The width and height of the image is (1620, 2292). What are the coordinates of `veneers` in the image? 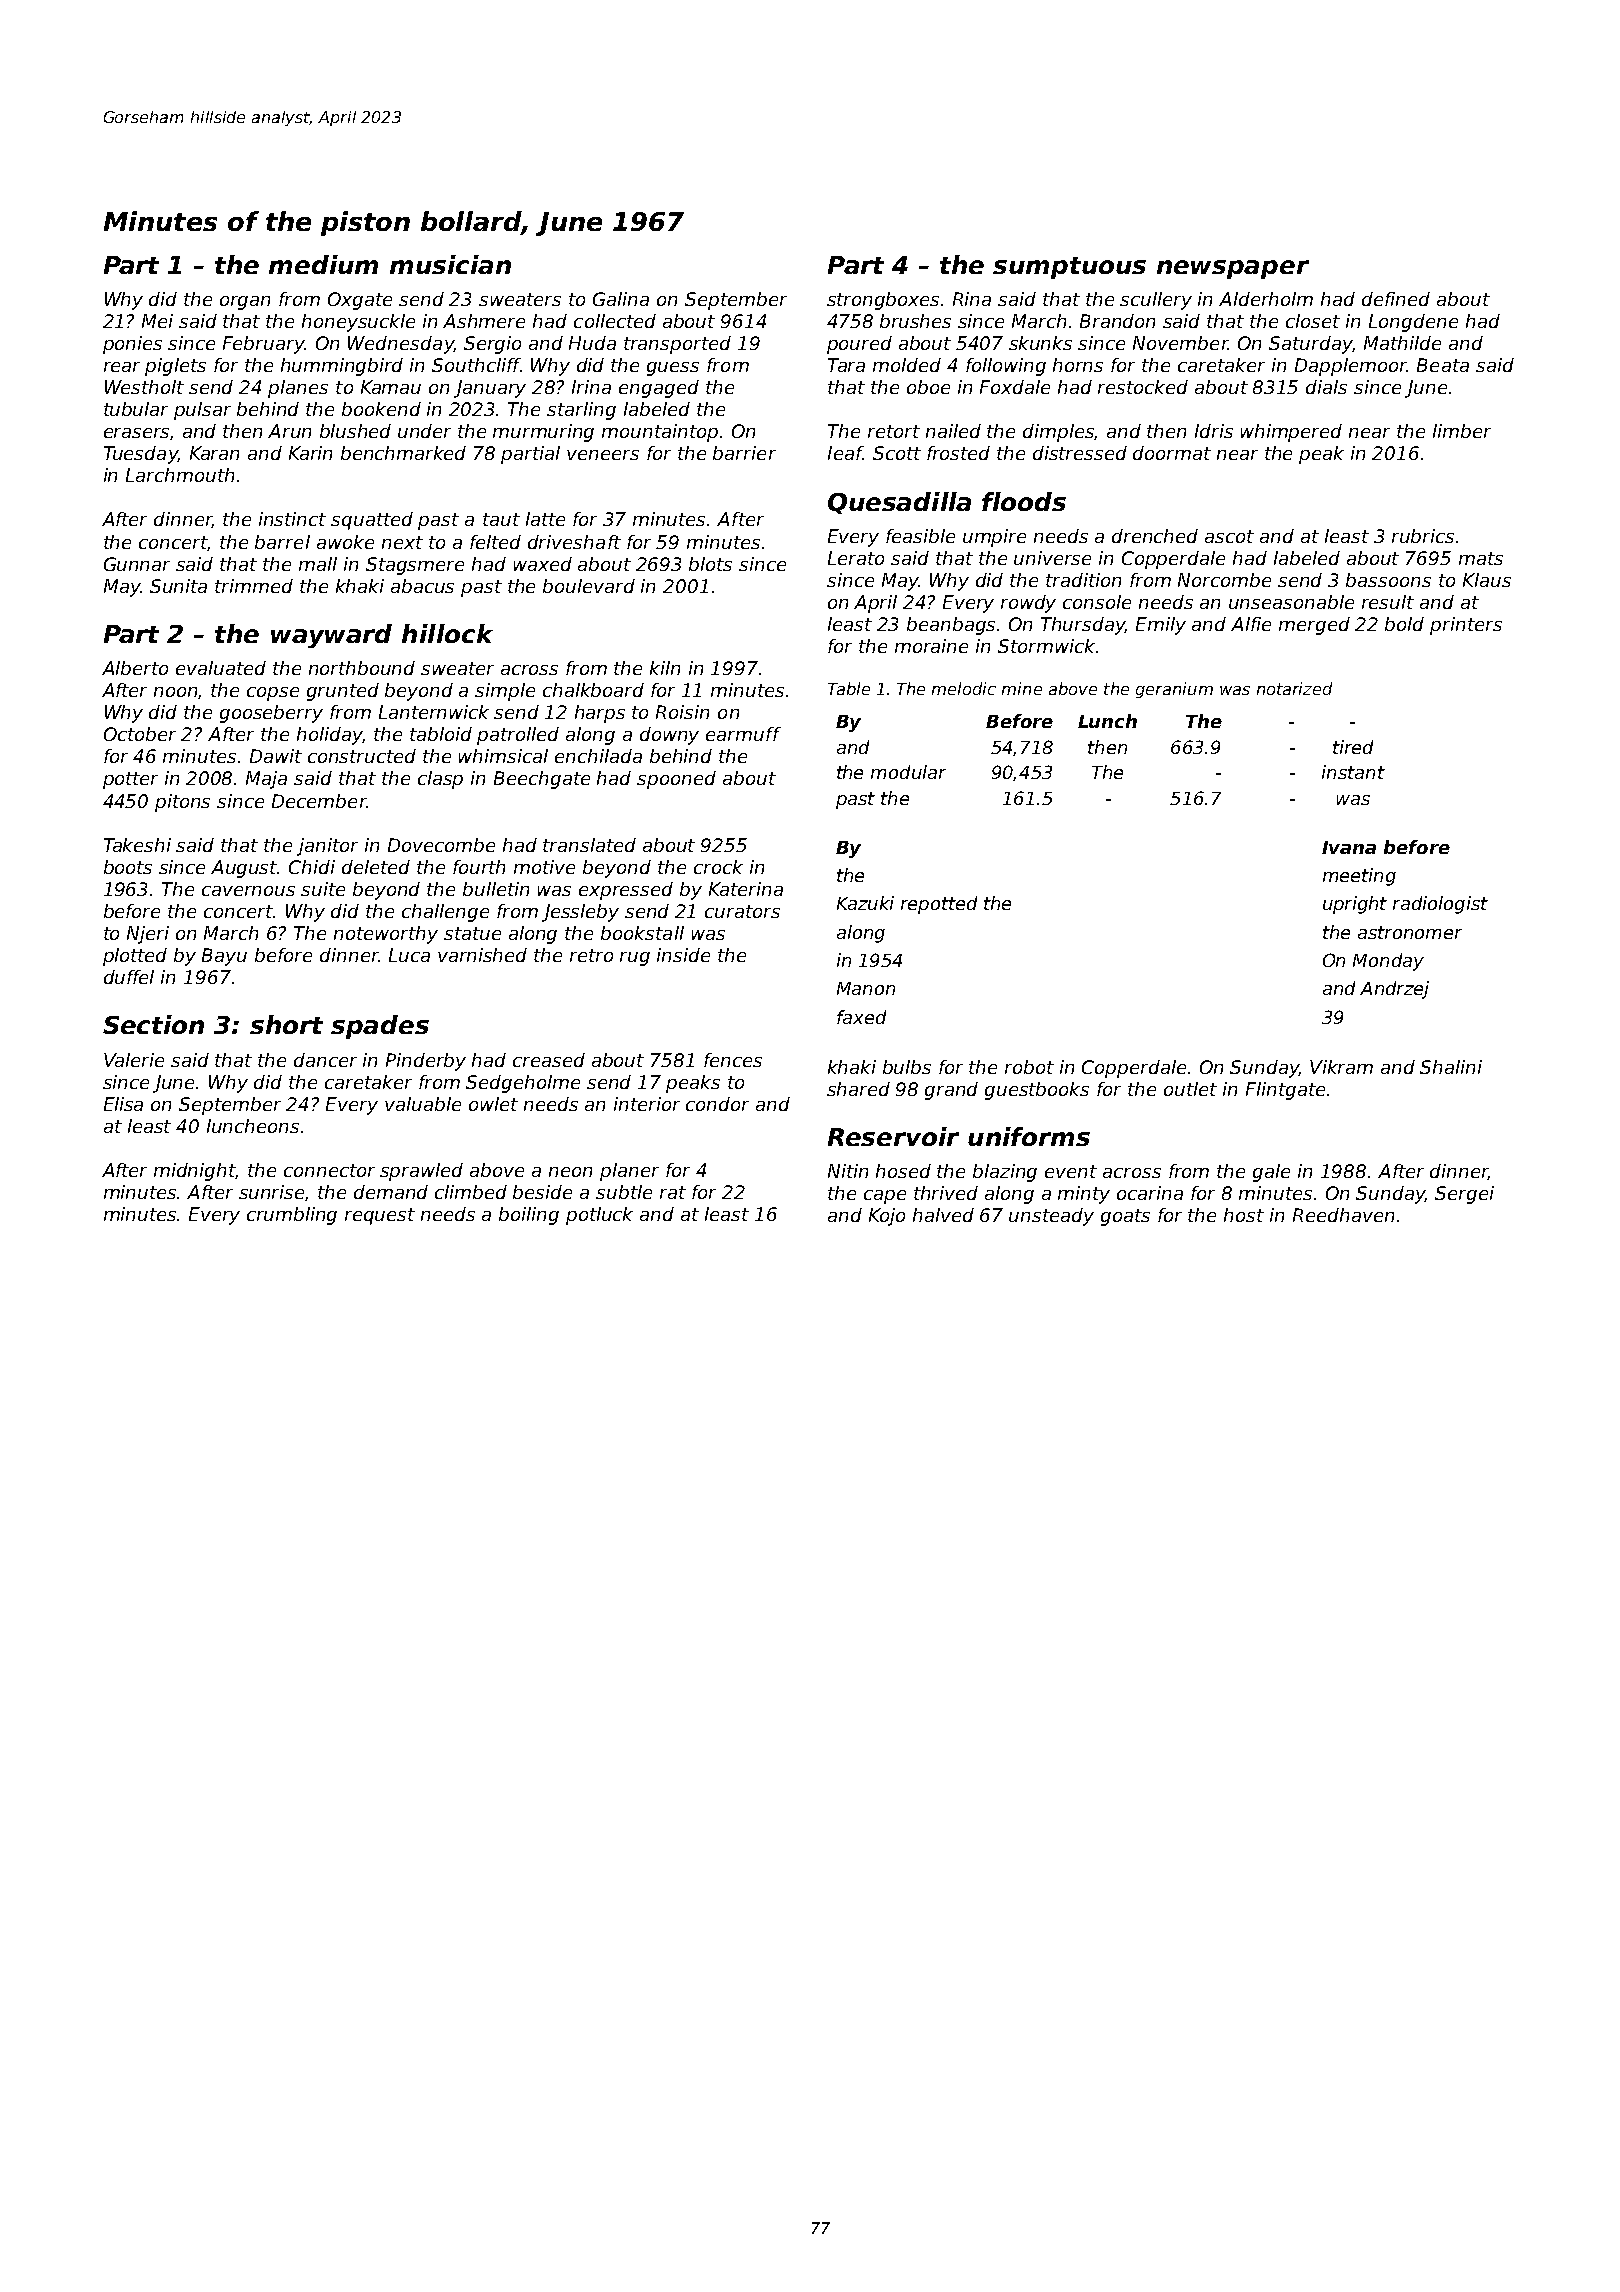 It's located at (603, 455).
